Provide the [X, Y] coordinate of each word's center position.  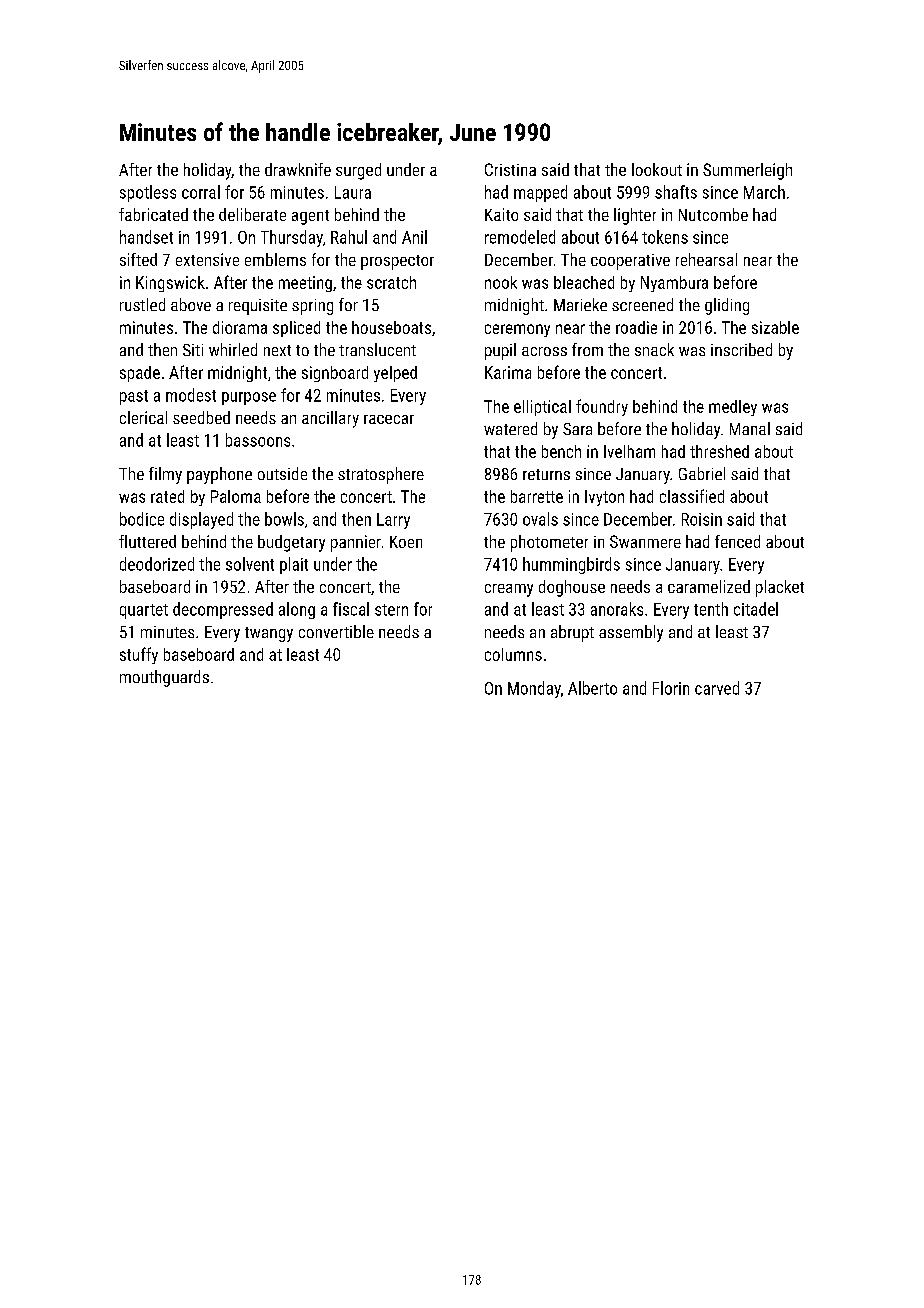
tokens [665, 237]
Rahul [349, 237]
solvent [250, 564]
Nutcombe [713, 214]
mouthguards [164, 678]
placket [780, 588]
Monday [534, 689]
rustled [142, 304]
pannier [356, 543]
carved [717, 688]
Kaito [501, 214]
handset [146, 237]
